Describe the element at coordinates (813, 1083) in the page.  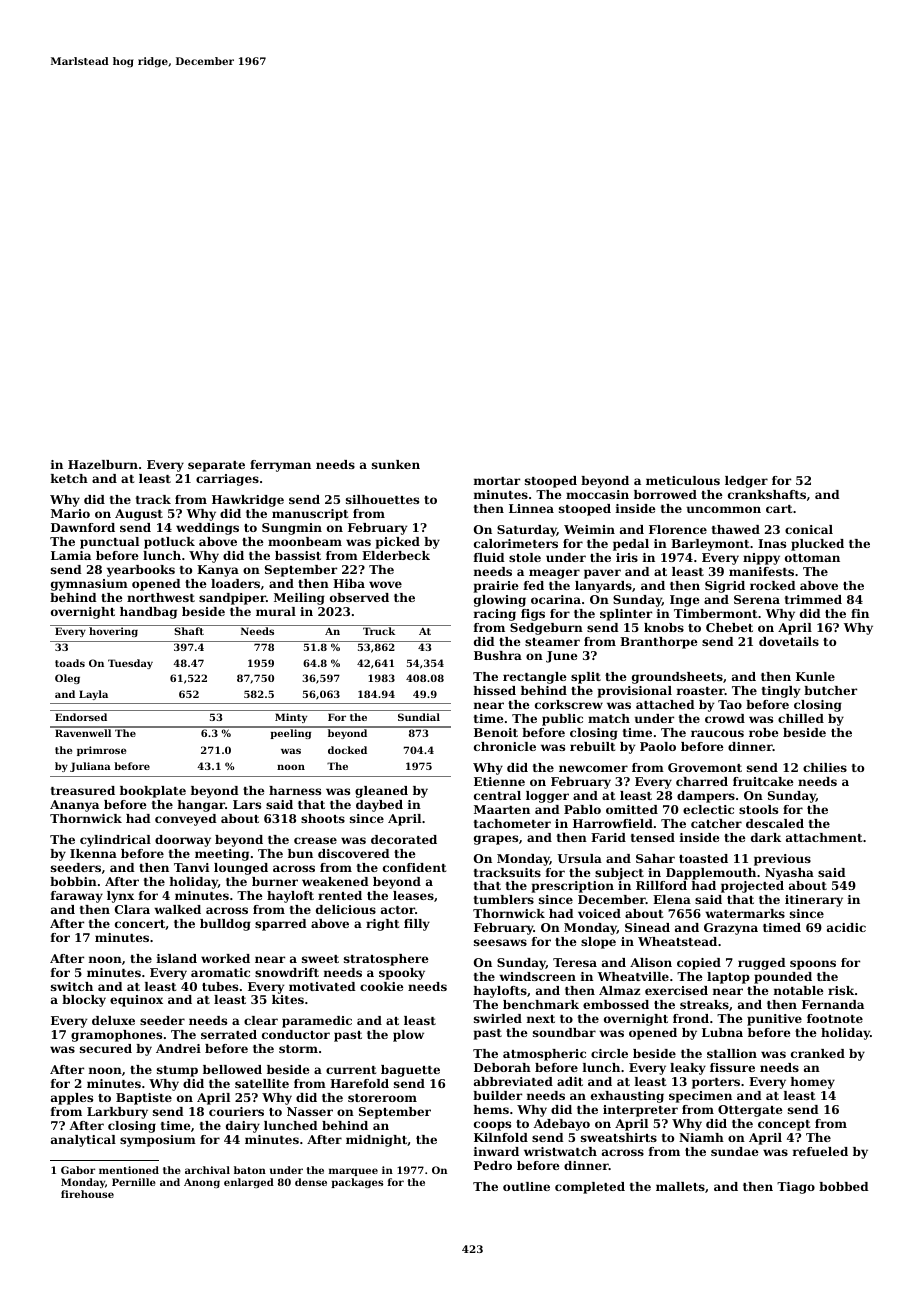
I see `homey` at that location.
